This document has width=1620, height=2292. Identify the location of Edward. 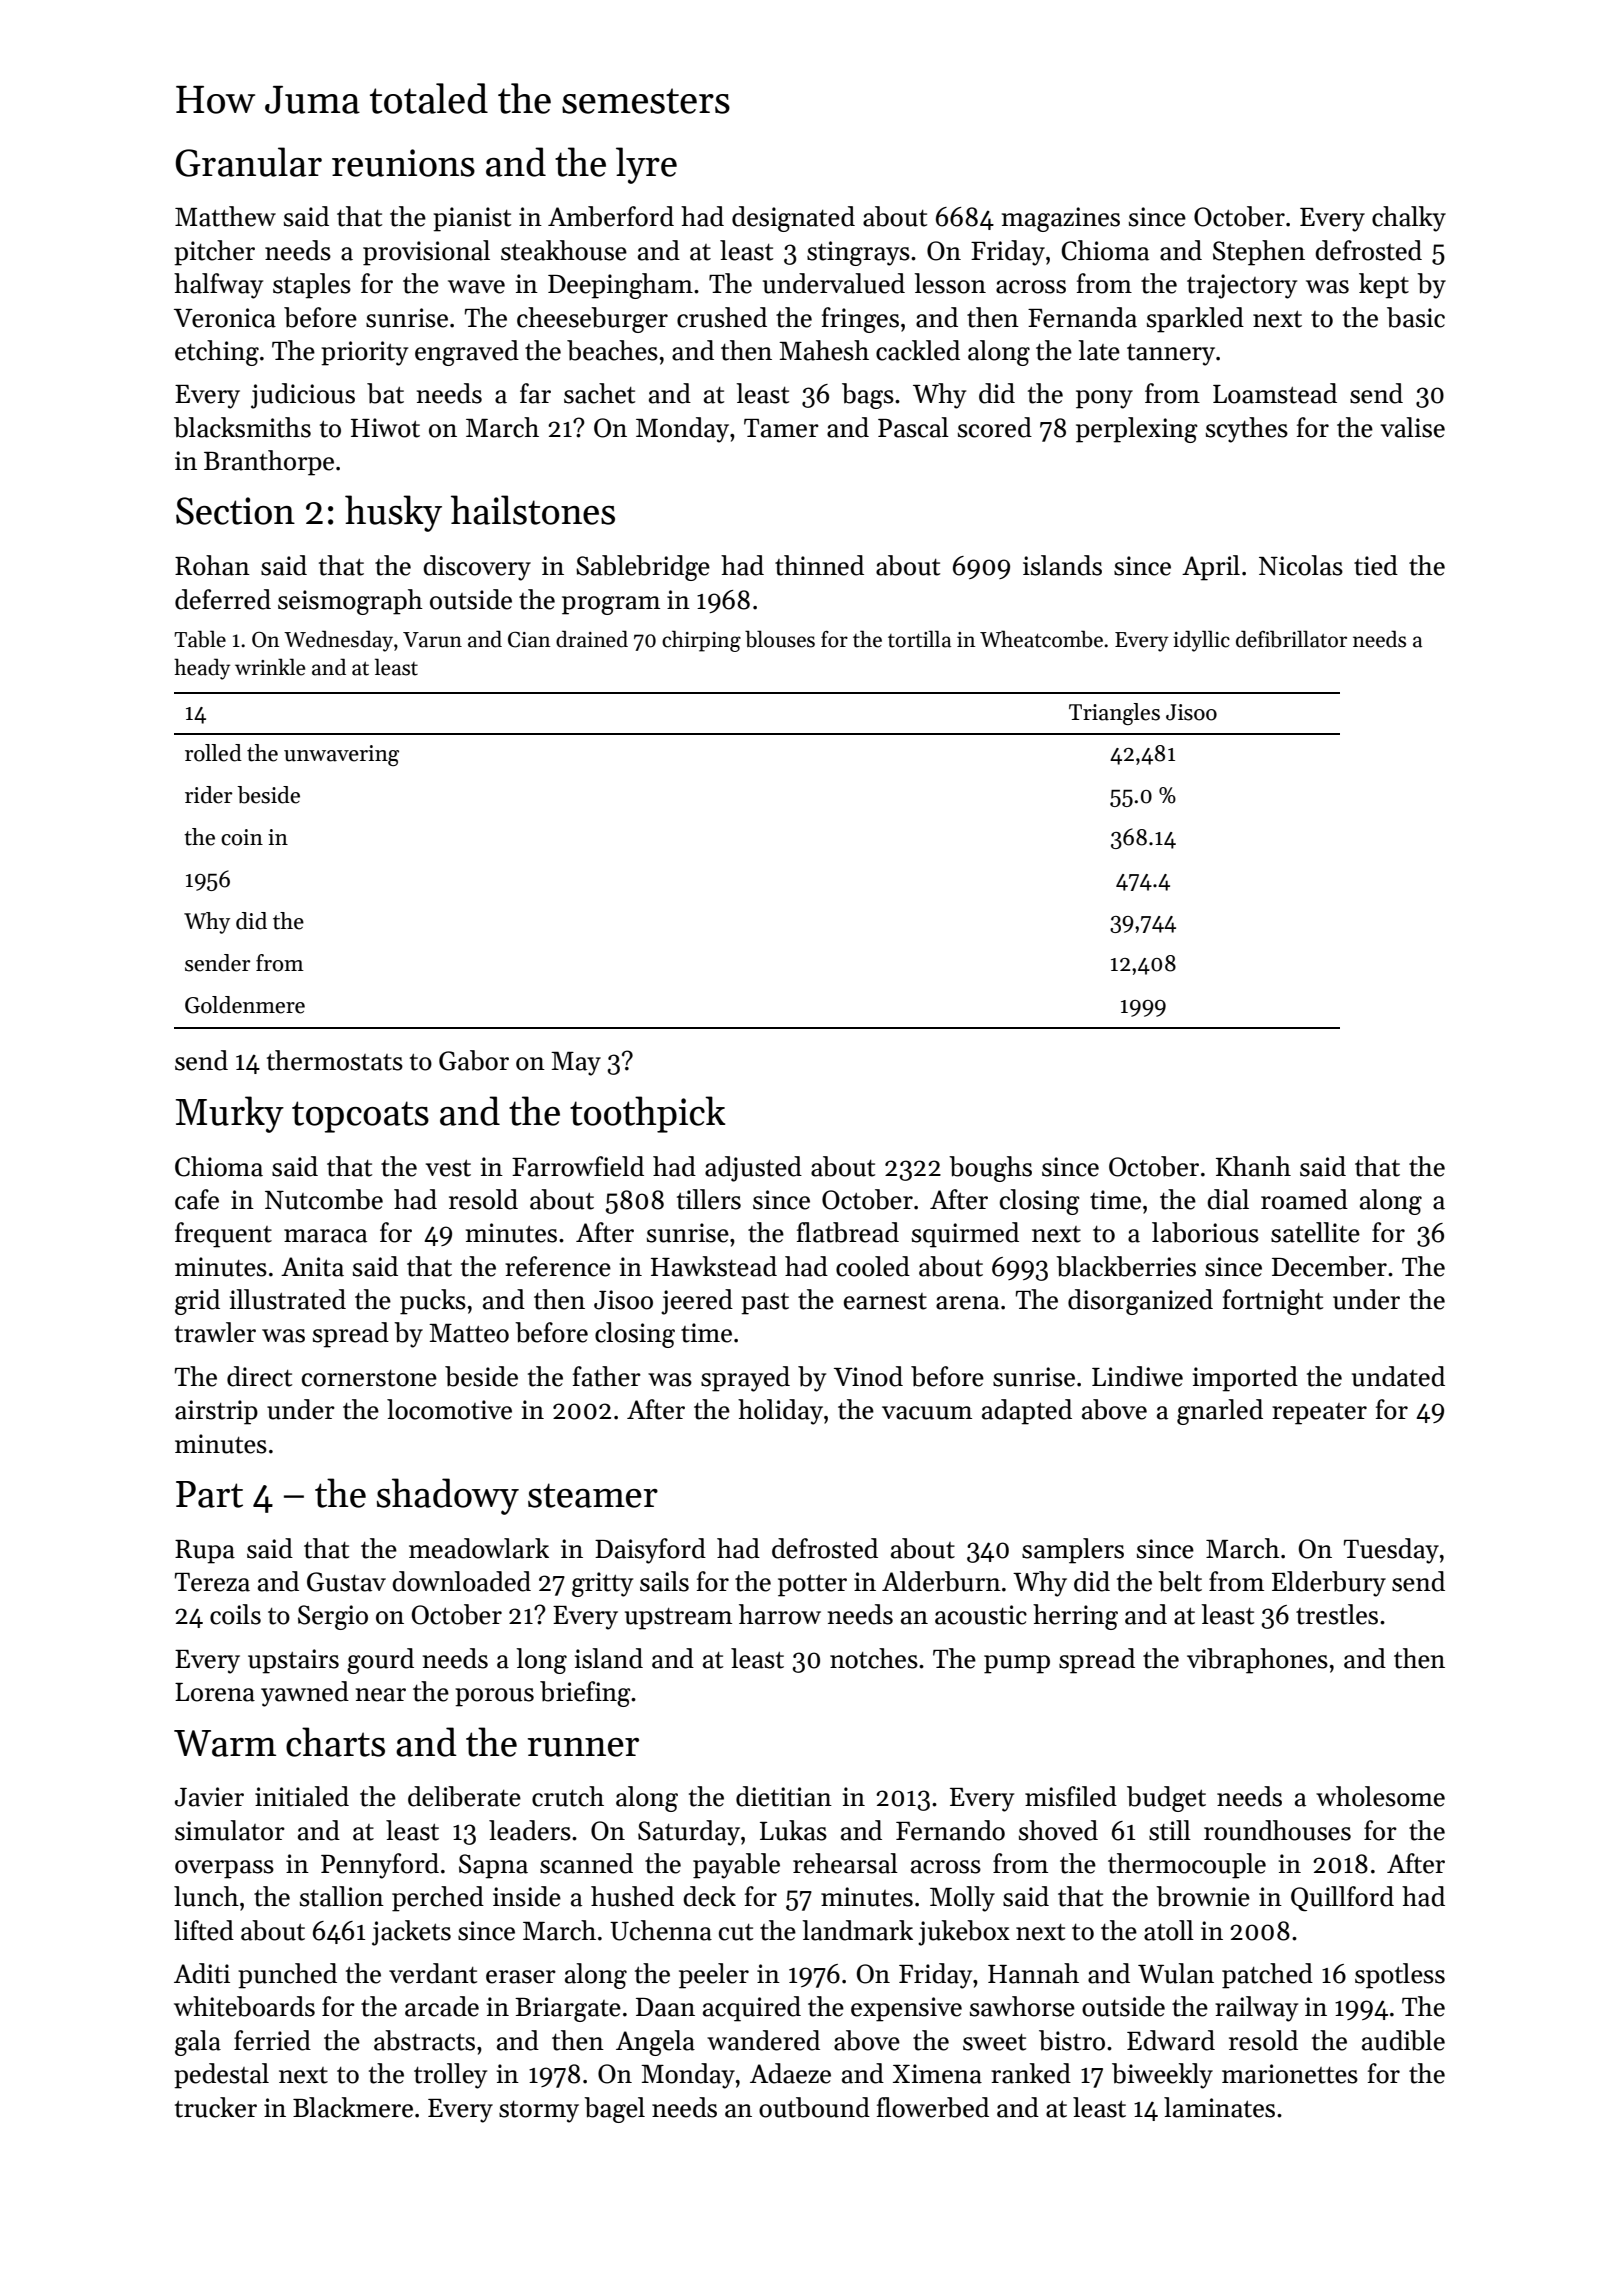
(1171, 2040).
